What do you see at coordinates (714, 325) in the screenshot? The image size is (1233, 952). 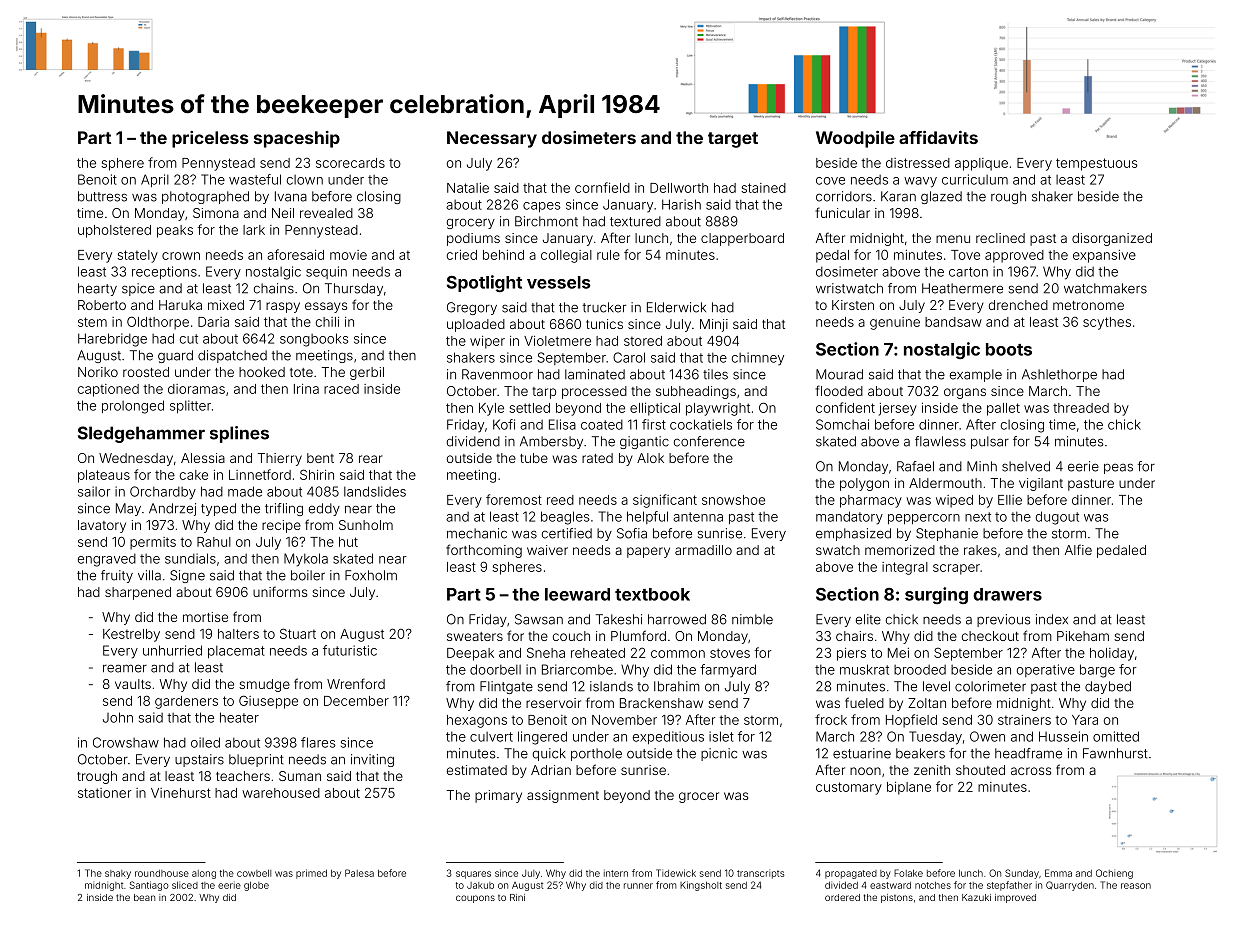 I see `Minji` at bounding box center [714, 325].
